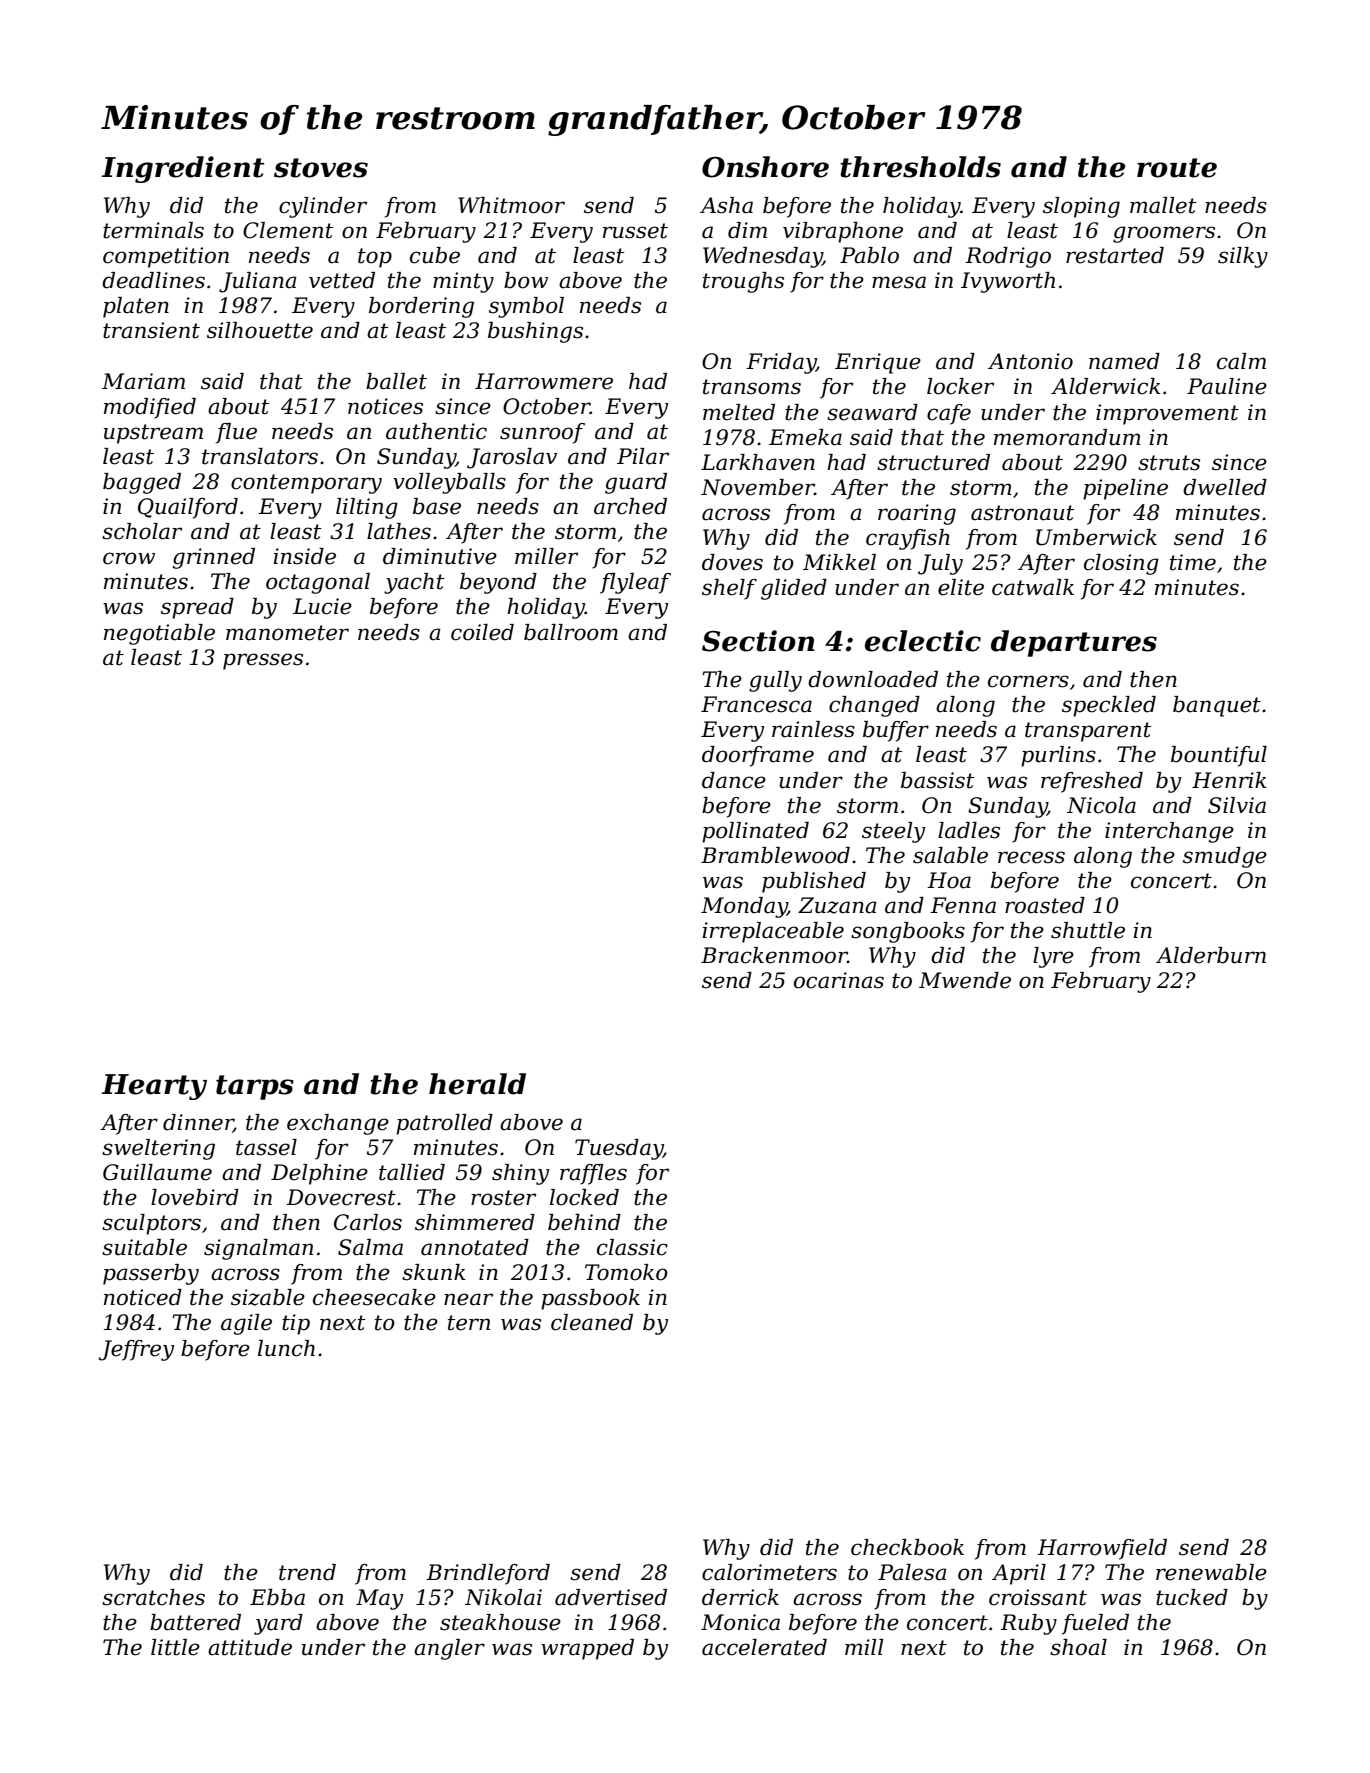  What do you see at coordinates (643, 456) in the document?
I see `Pilar` at bounding box center [643, 456].
